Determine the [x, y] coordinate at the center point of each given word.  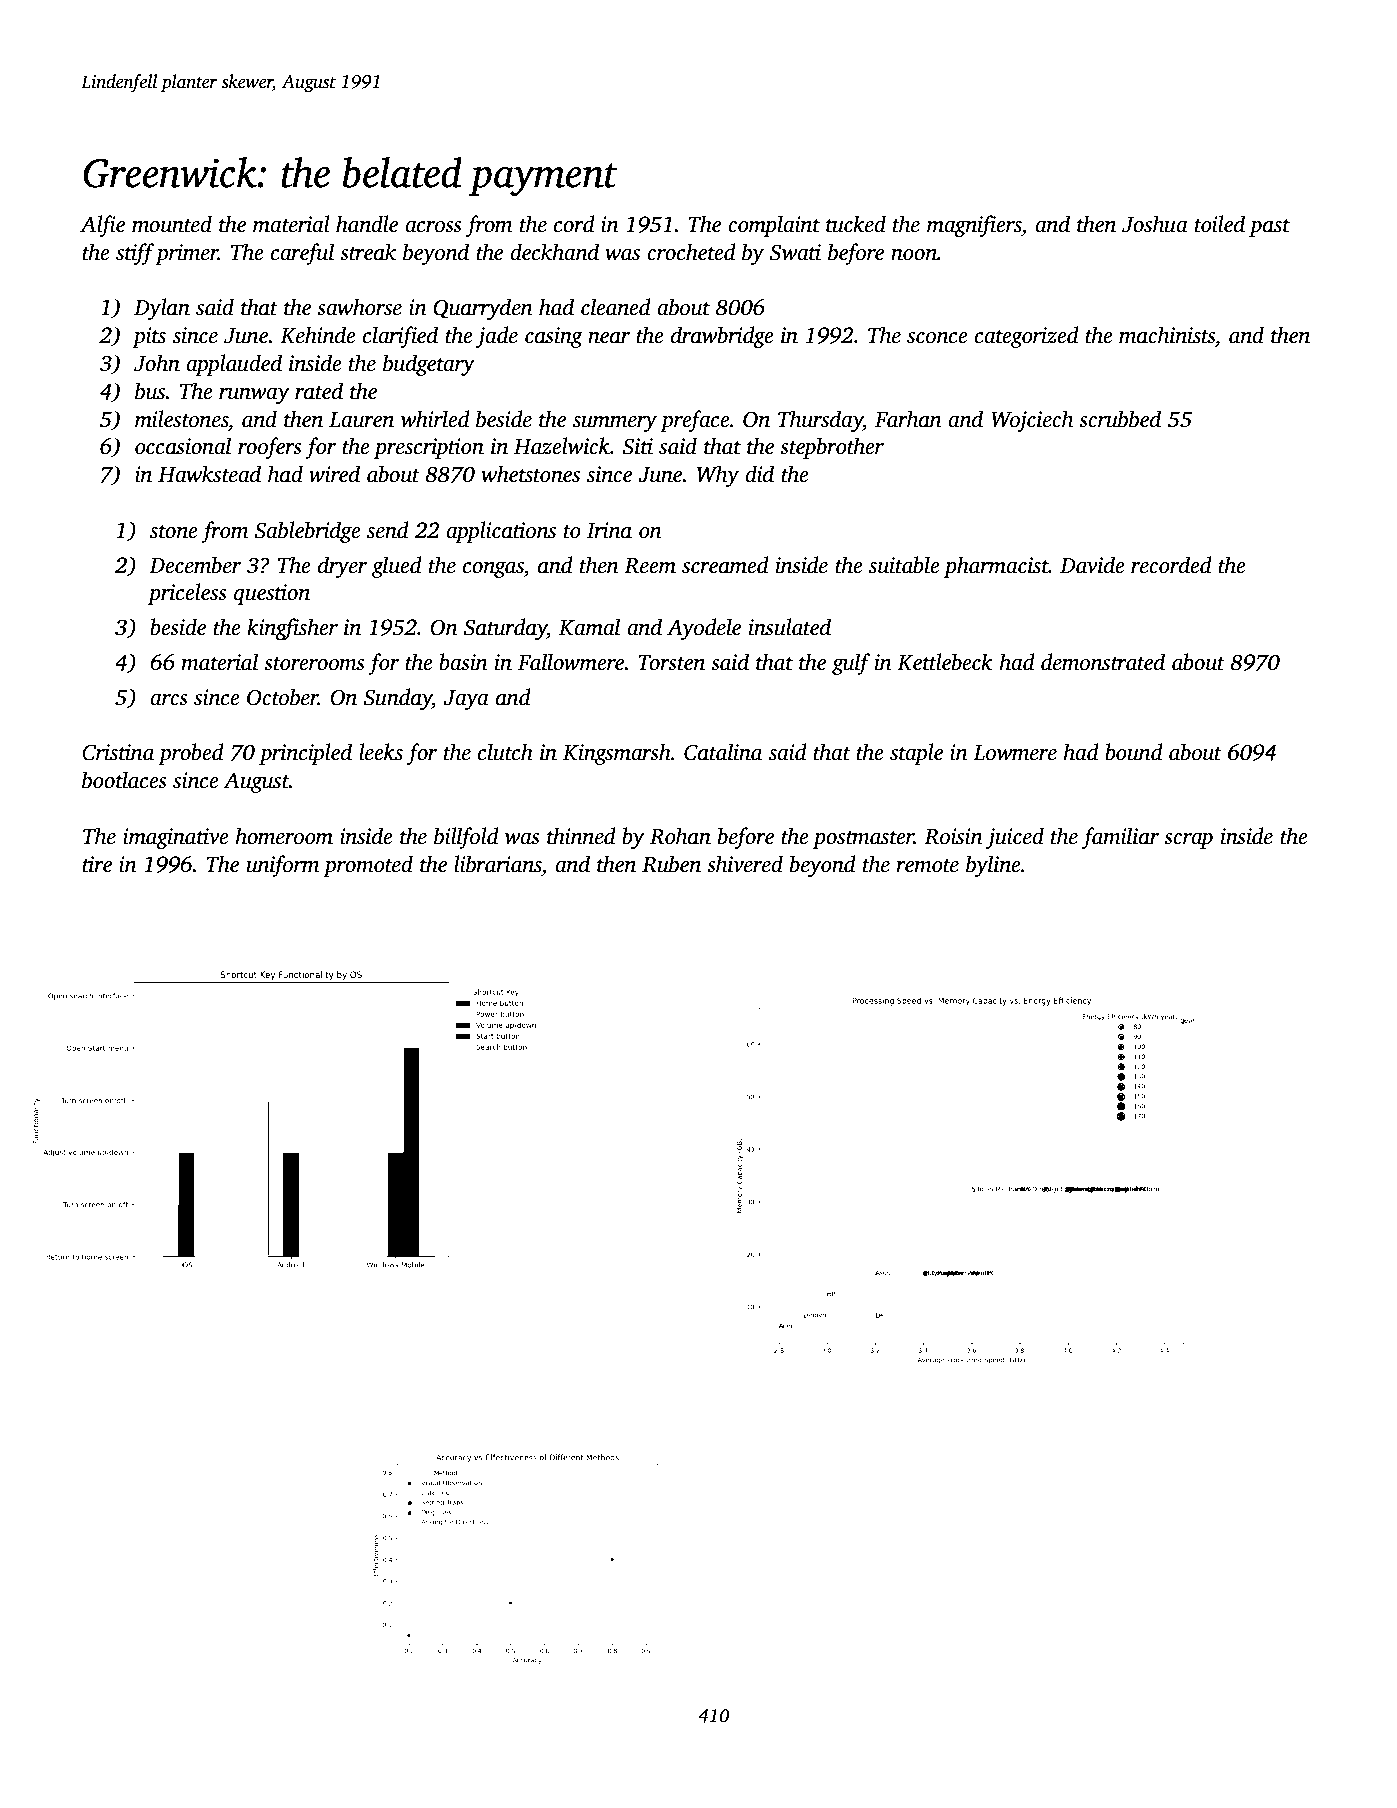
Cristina [118, 752]
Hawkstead [209, 474]
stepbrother [832, 448]
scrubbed [1120, 419]
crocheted [691, 252]
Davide [1092, 565]
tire [97, 864]
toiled [1220, 224]
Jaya [466, 700]
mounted [172, 224]
